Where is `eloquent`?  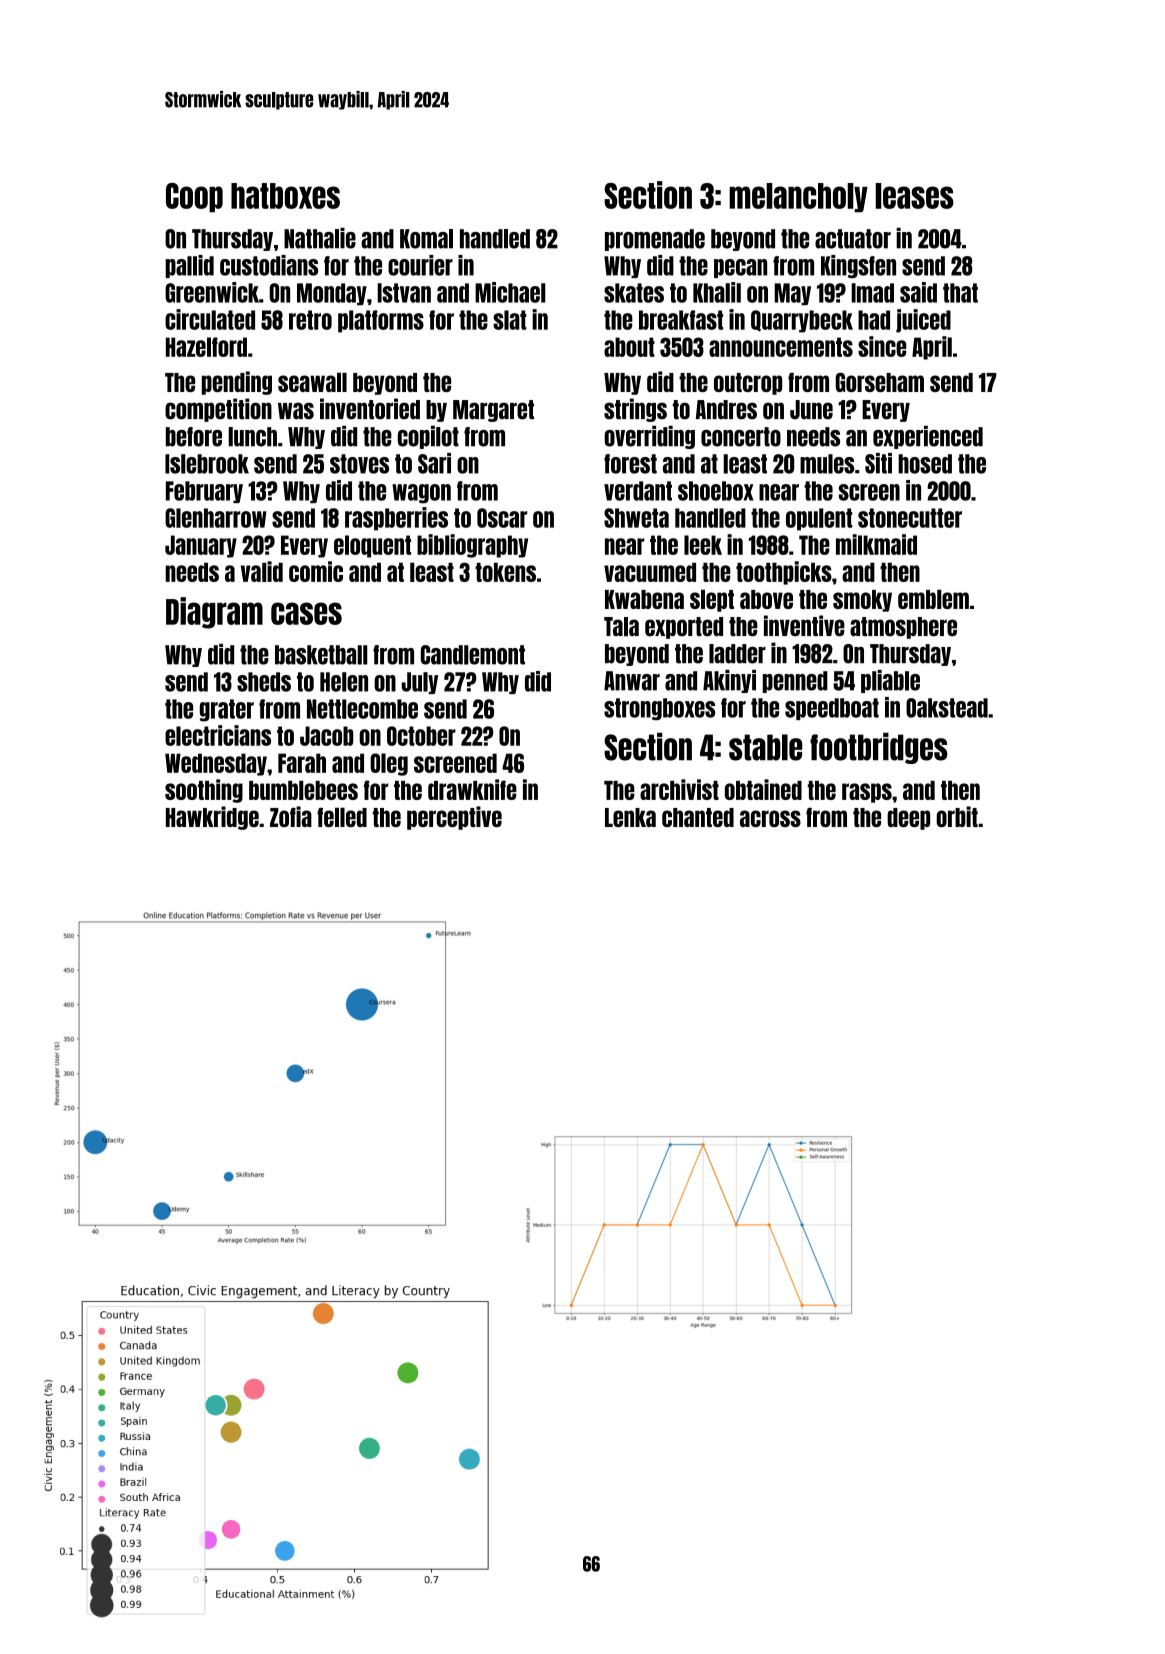
eloquent is located at coordinates (372, 546).
